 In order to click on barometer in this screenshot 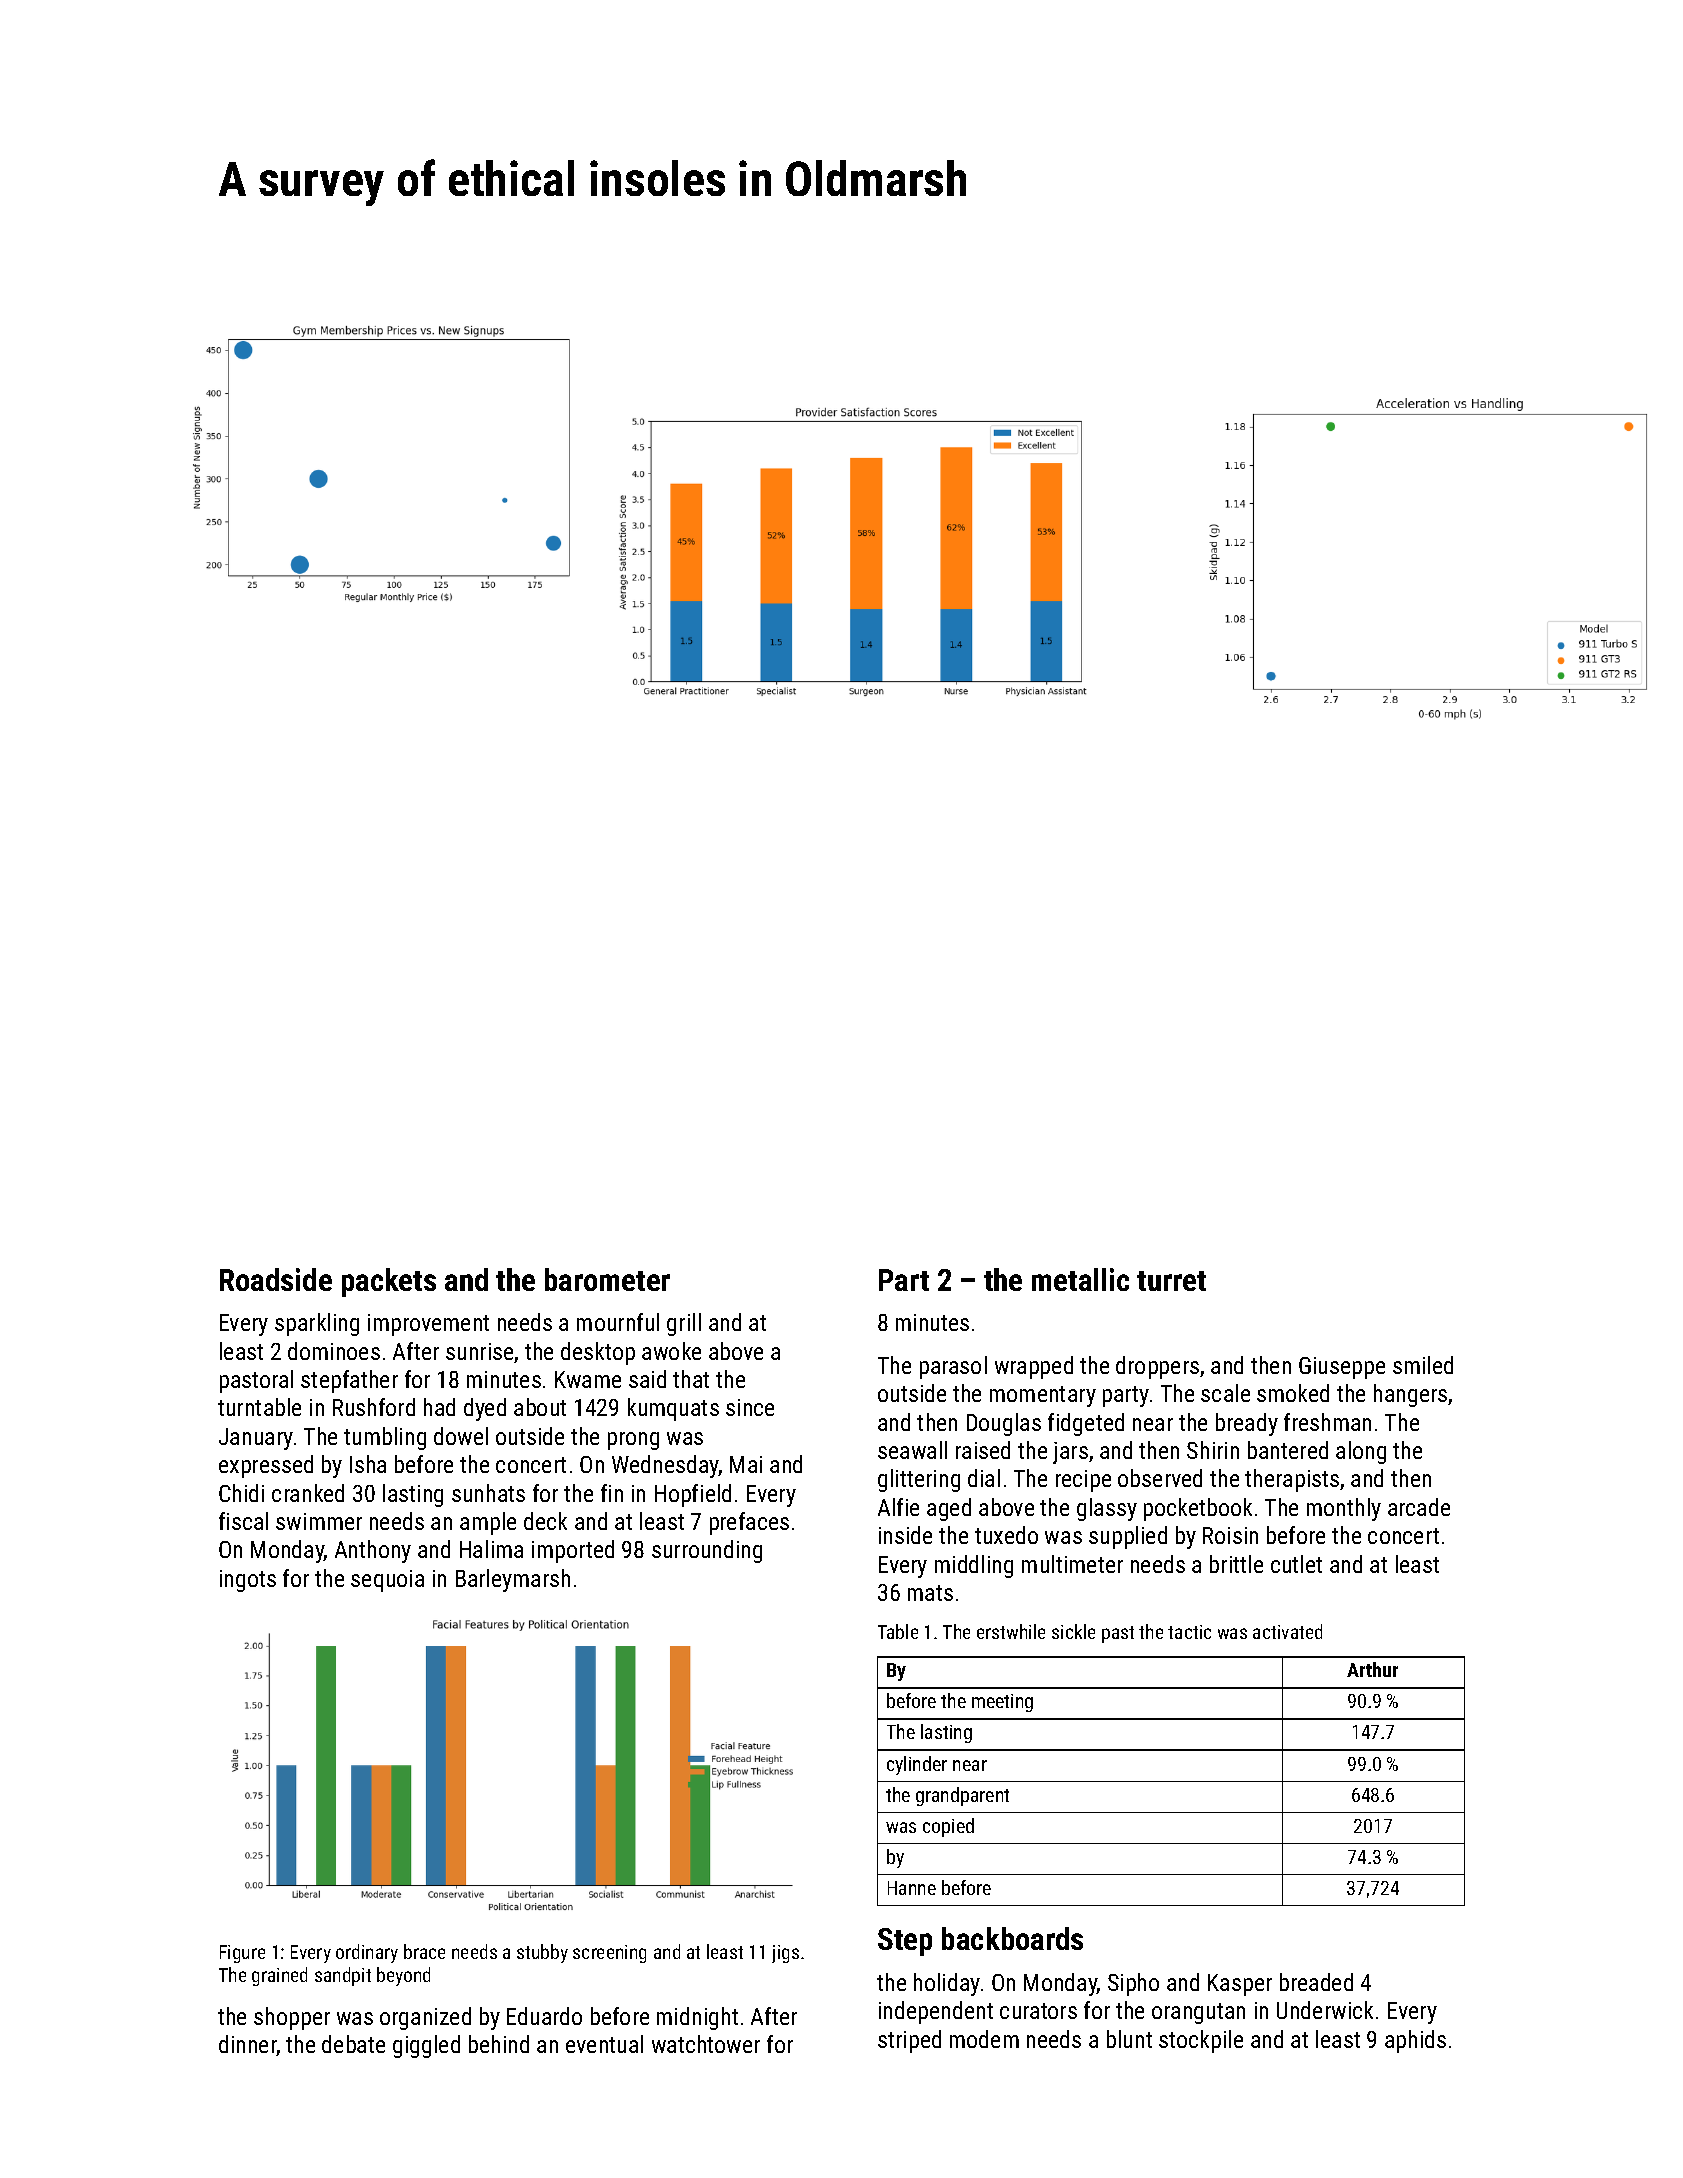, I will do `click(607, 1279)`.
